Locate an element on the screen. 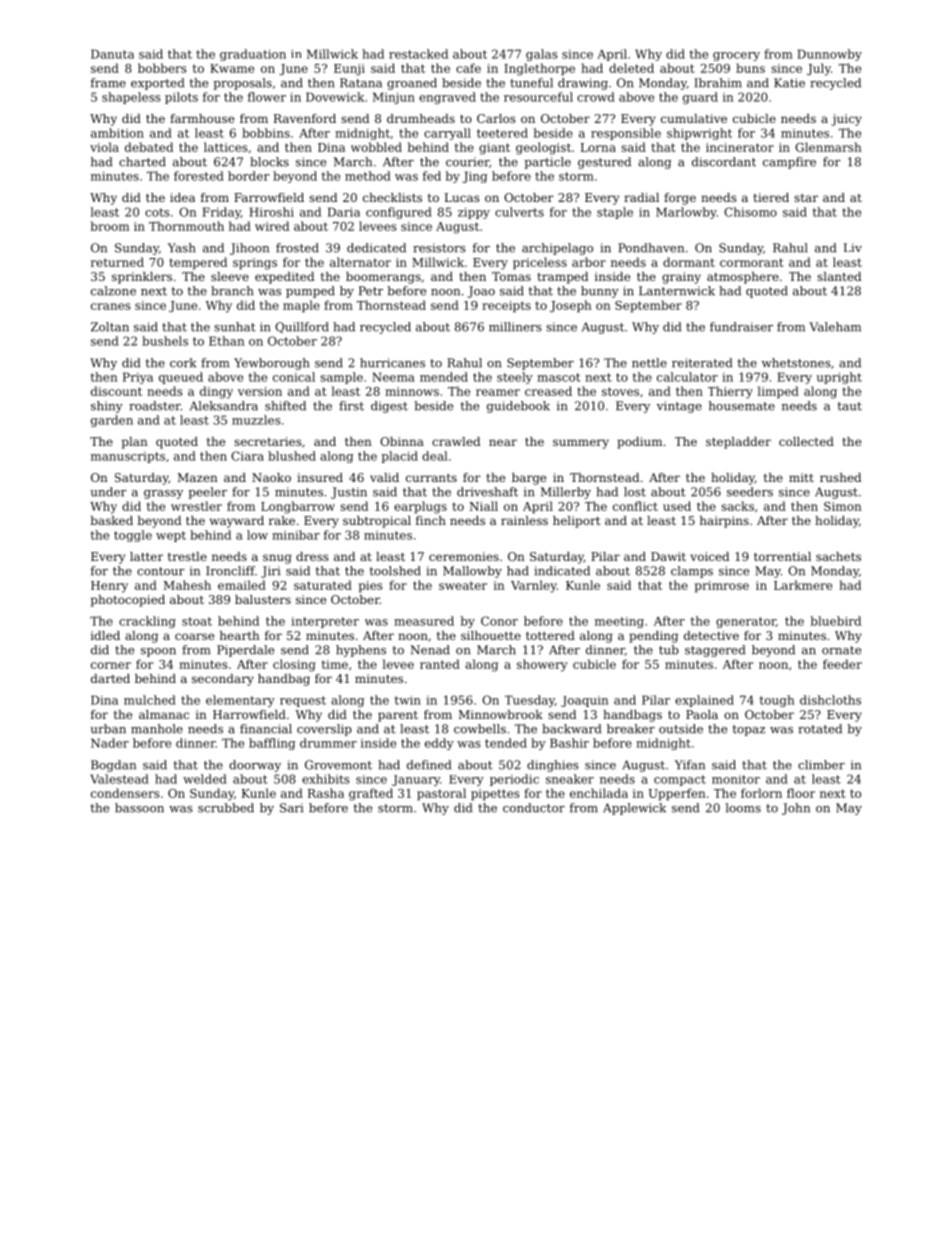 The image size is (952, 1233). measured is located at coordinates (424, 621).
